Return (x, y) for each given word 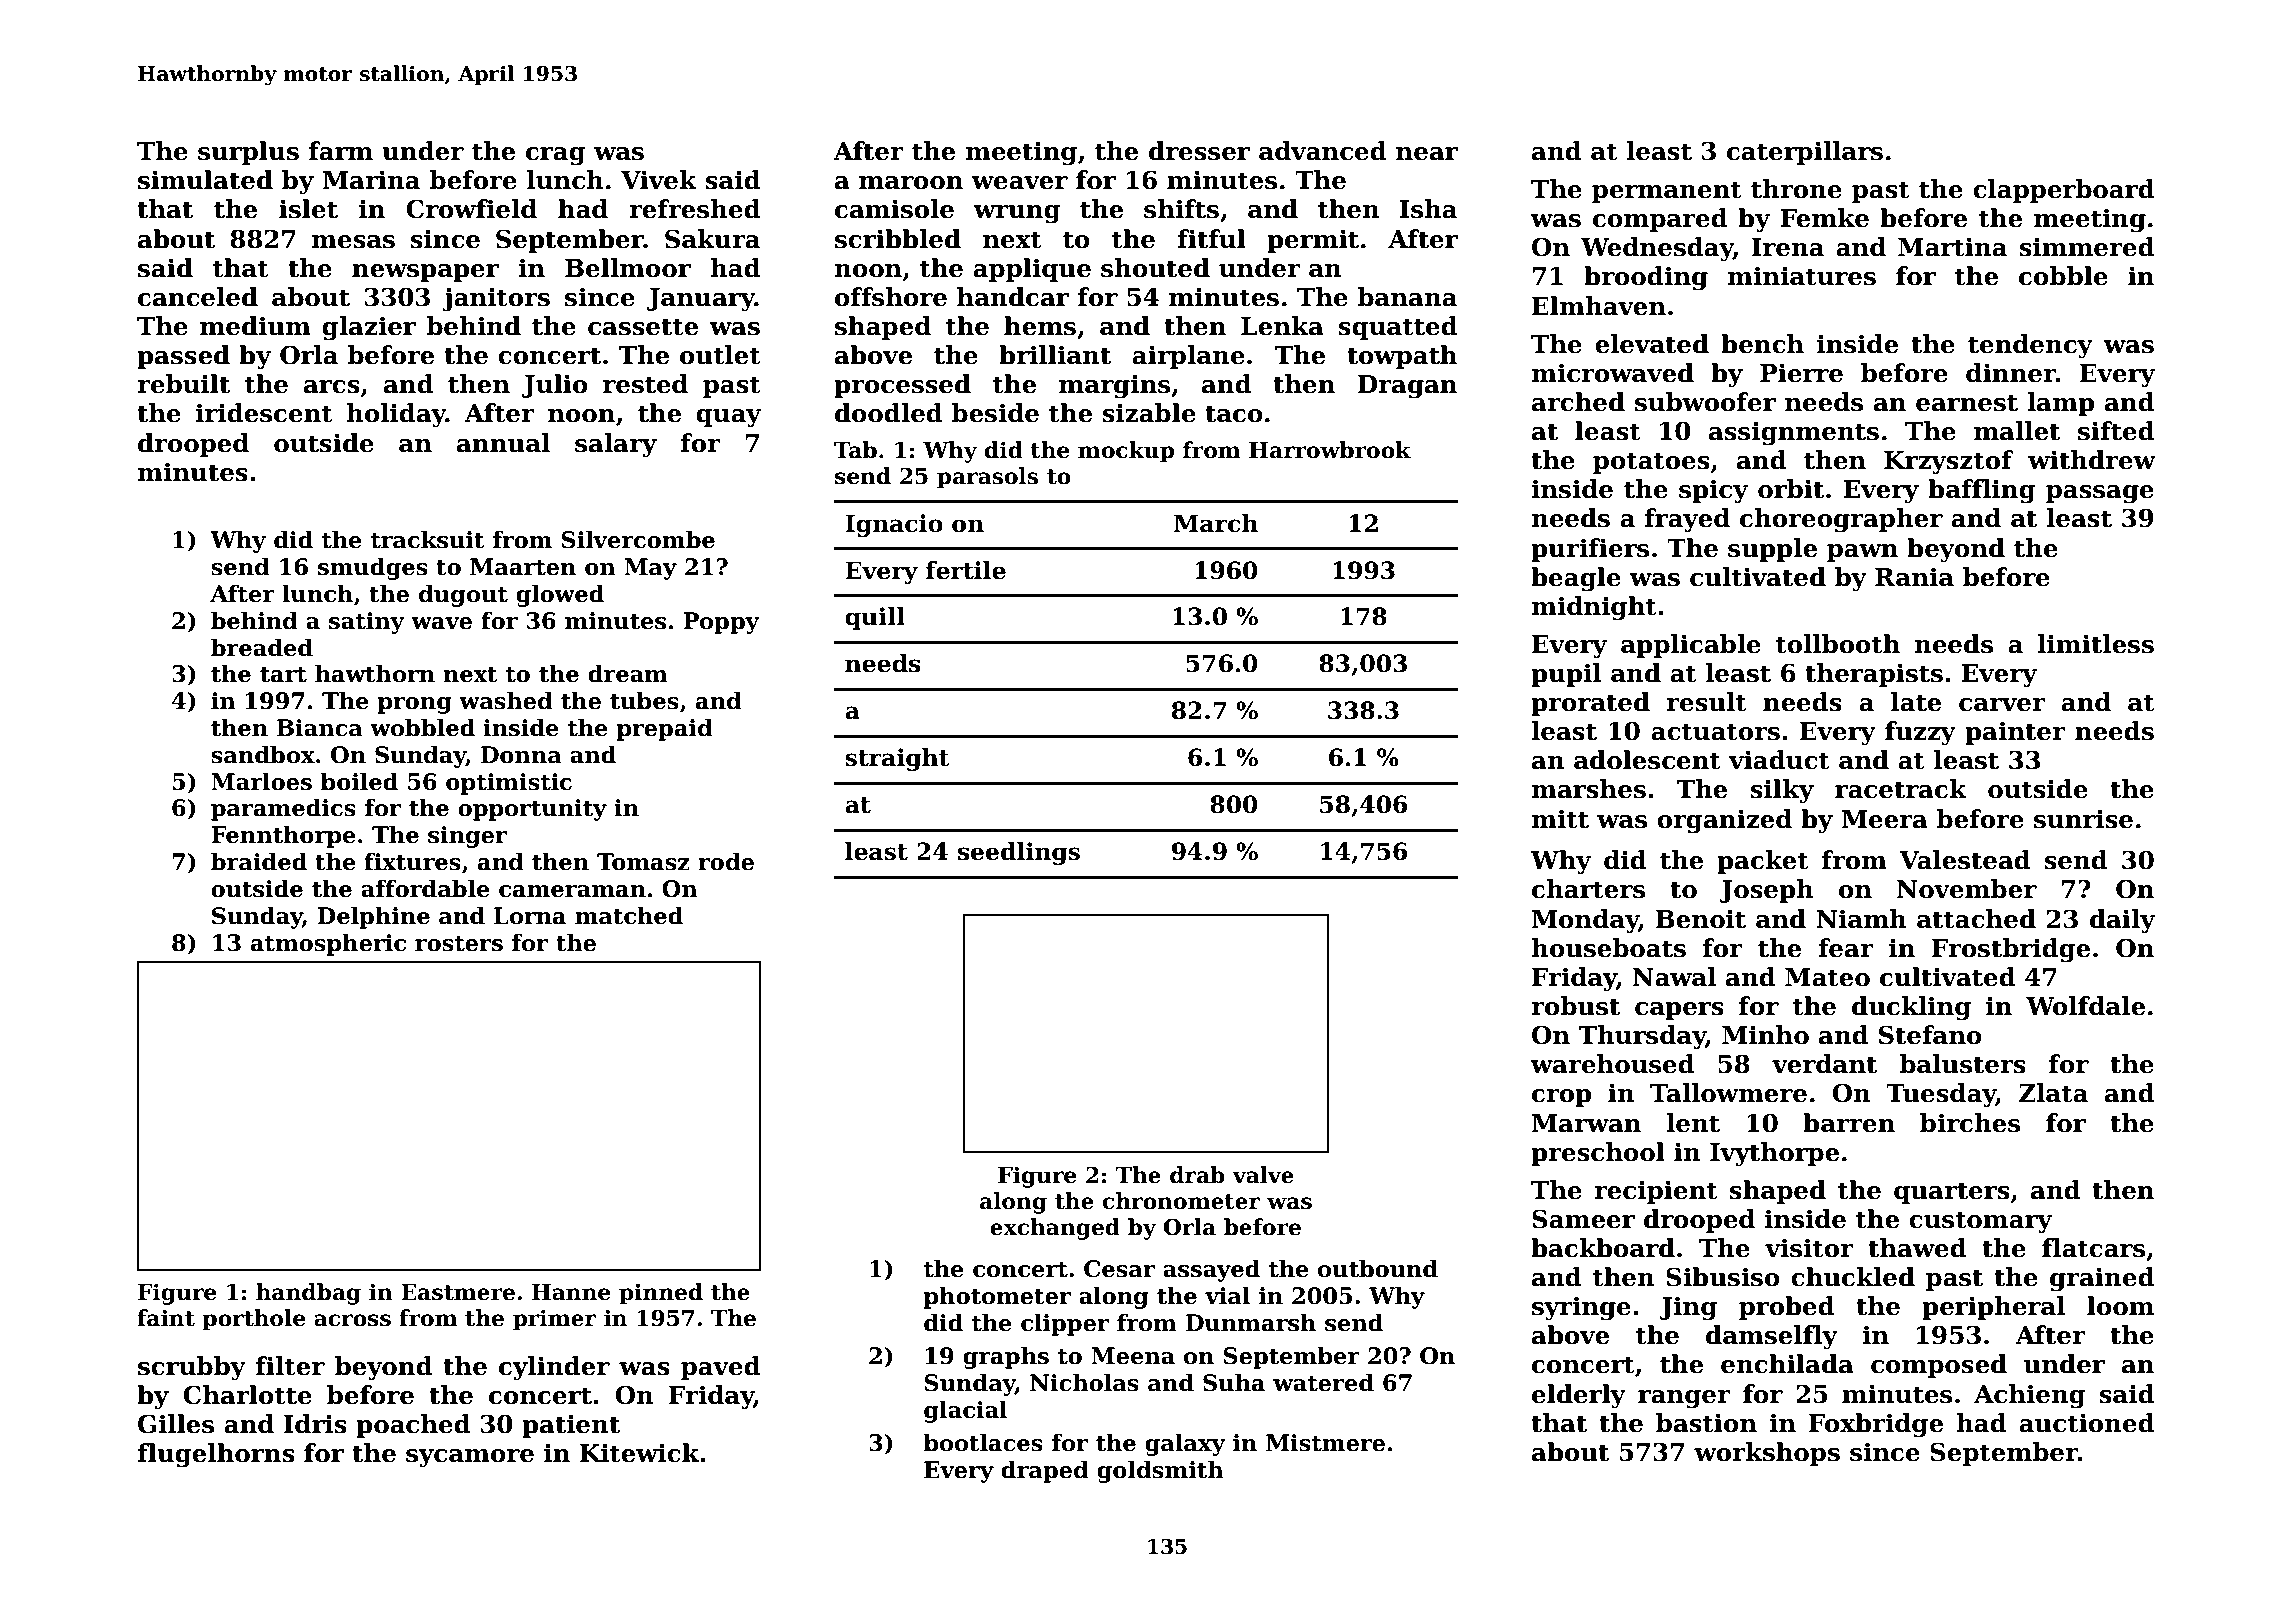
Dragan (1407, 387)
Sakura (712, 239)
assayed (1211, 1270)
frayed (1687, 520)
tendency (2030, 346)
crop (1561, 1098)
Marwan (1586, 1123)
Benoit (1701, 919)
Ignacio (894, 525)
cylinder (554, 1368)
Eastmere (458, 1292)
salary (616, 445)
